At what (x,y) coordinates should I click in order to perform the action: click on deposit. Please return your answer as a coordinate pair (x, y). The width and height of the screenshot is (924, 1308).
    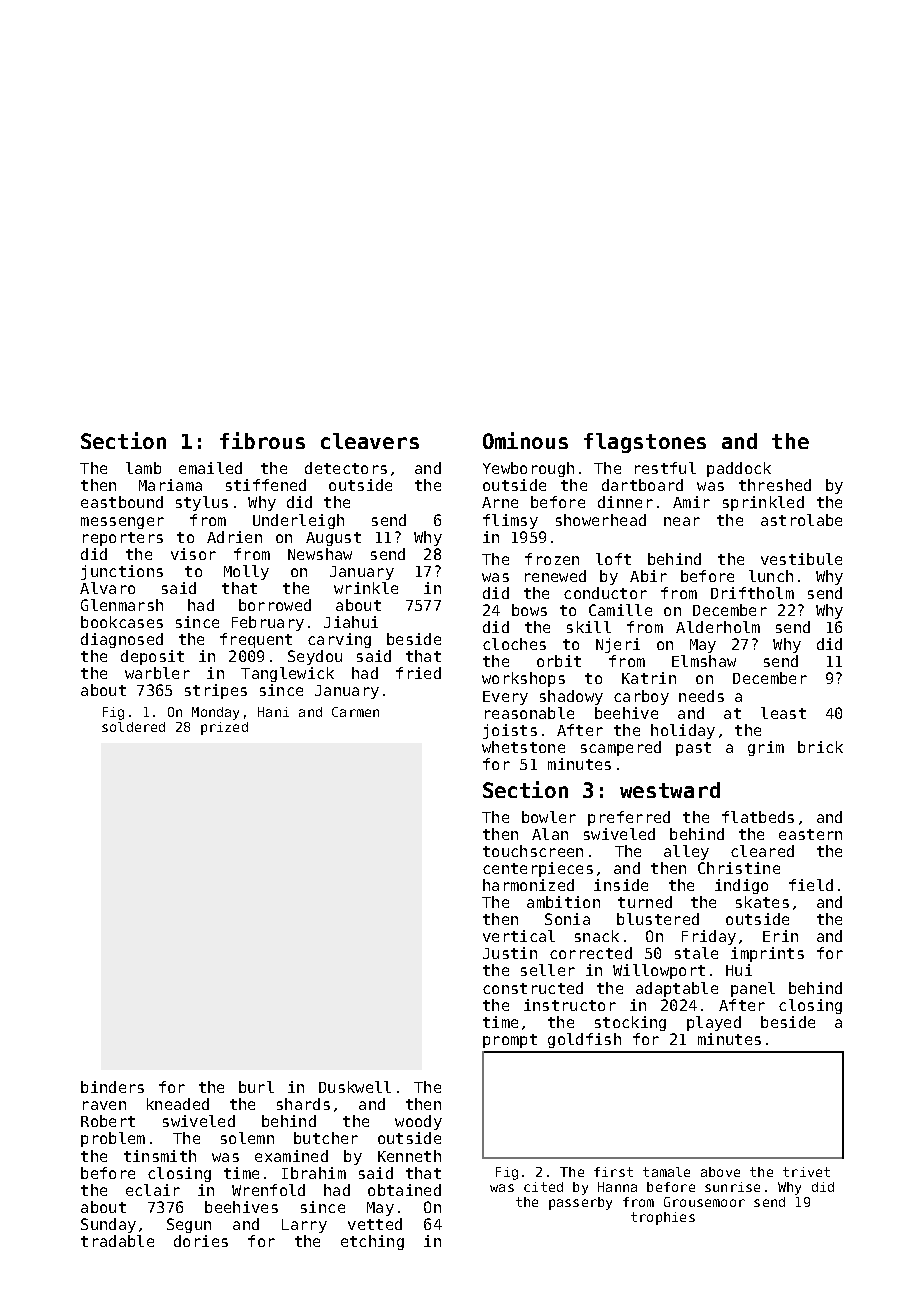
    Looking at the image, I should click on (152, 657).
